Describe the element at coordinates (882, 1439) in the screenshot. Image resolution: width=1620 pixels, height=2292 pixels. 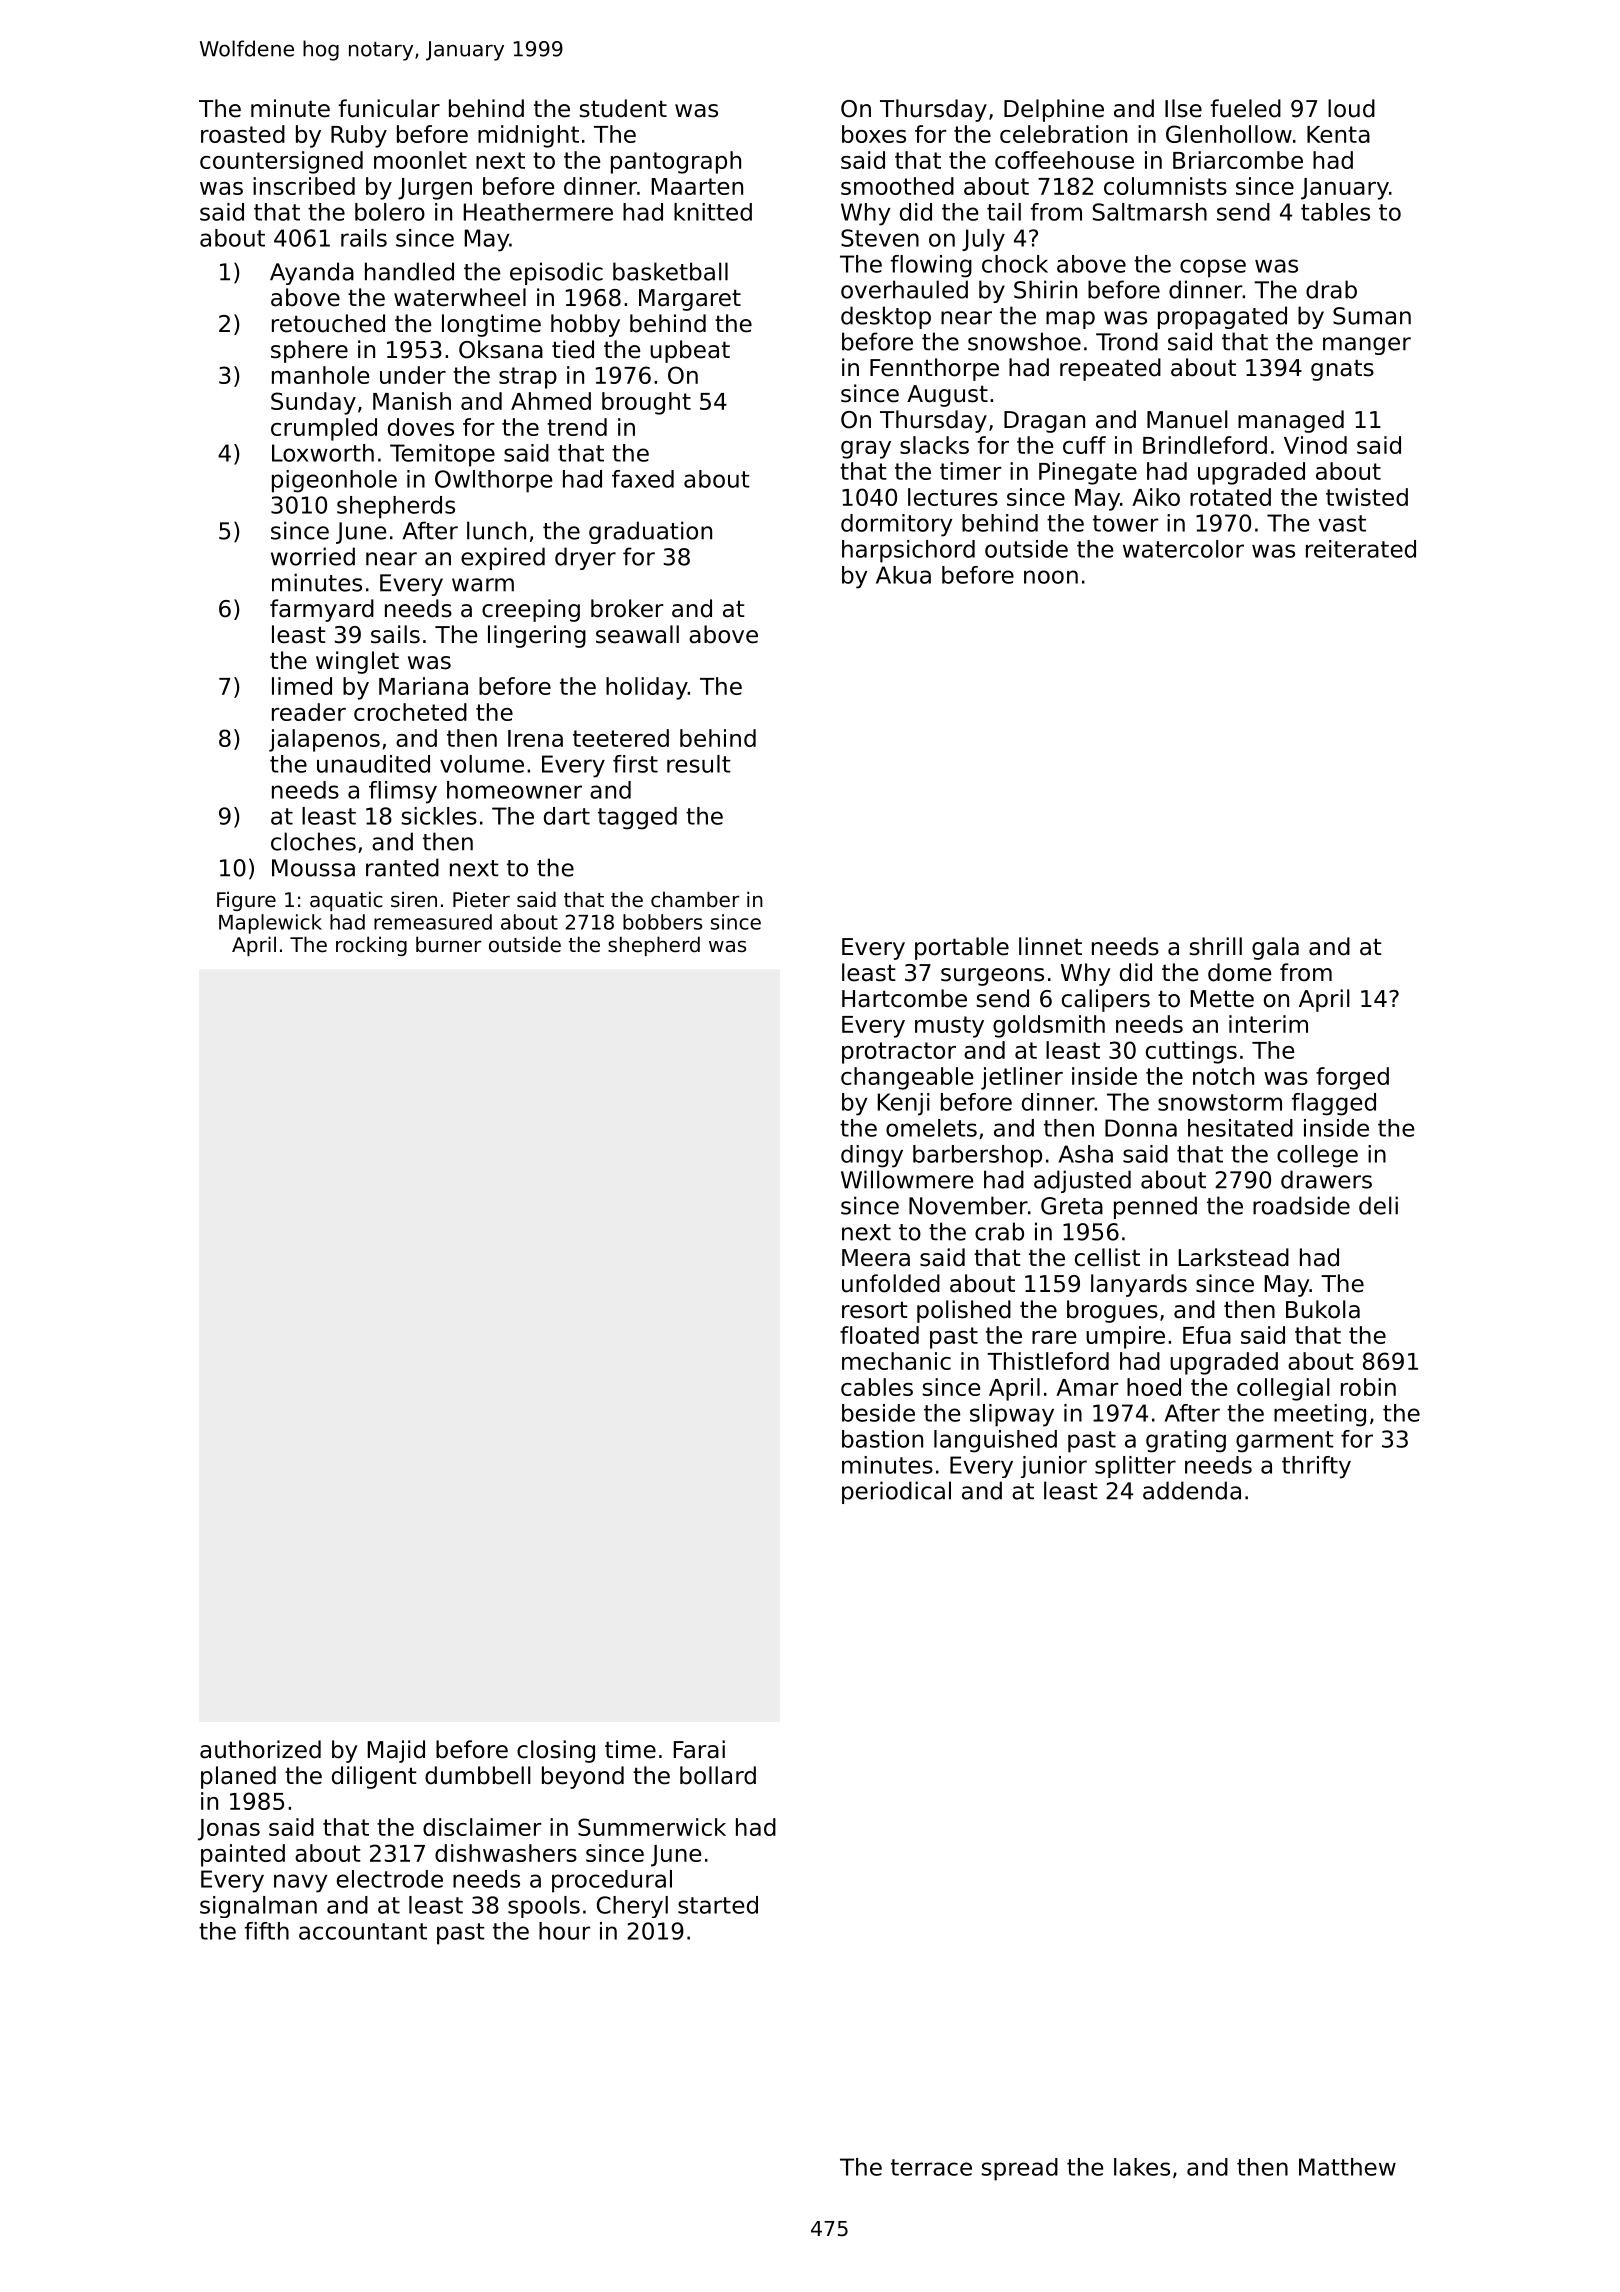
I see `bastion` at that location.
